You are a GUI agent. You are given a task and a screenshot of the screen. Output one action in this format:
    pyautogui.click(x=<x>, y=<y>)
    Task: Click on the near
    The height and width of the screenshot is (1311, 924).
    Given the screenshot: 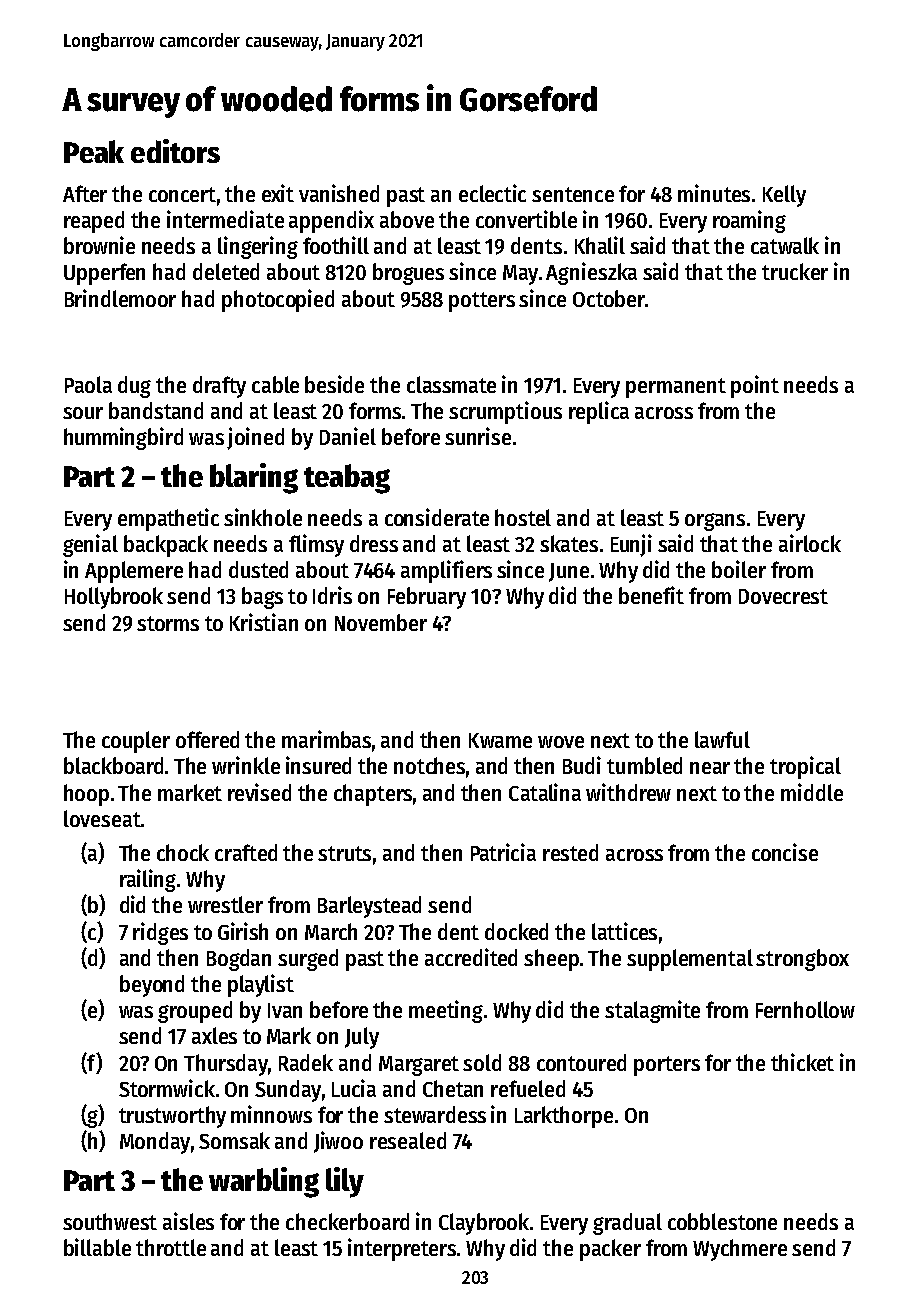 What is the action you would take?
    pyautogui.click(x=710, y=768)
